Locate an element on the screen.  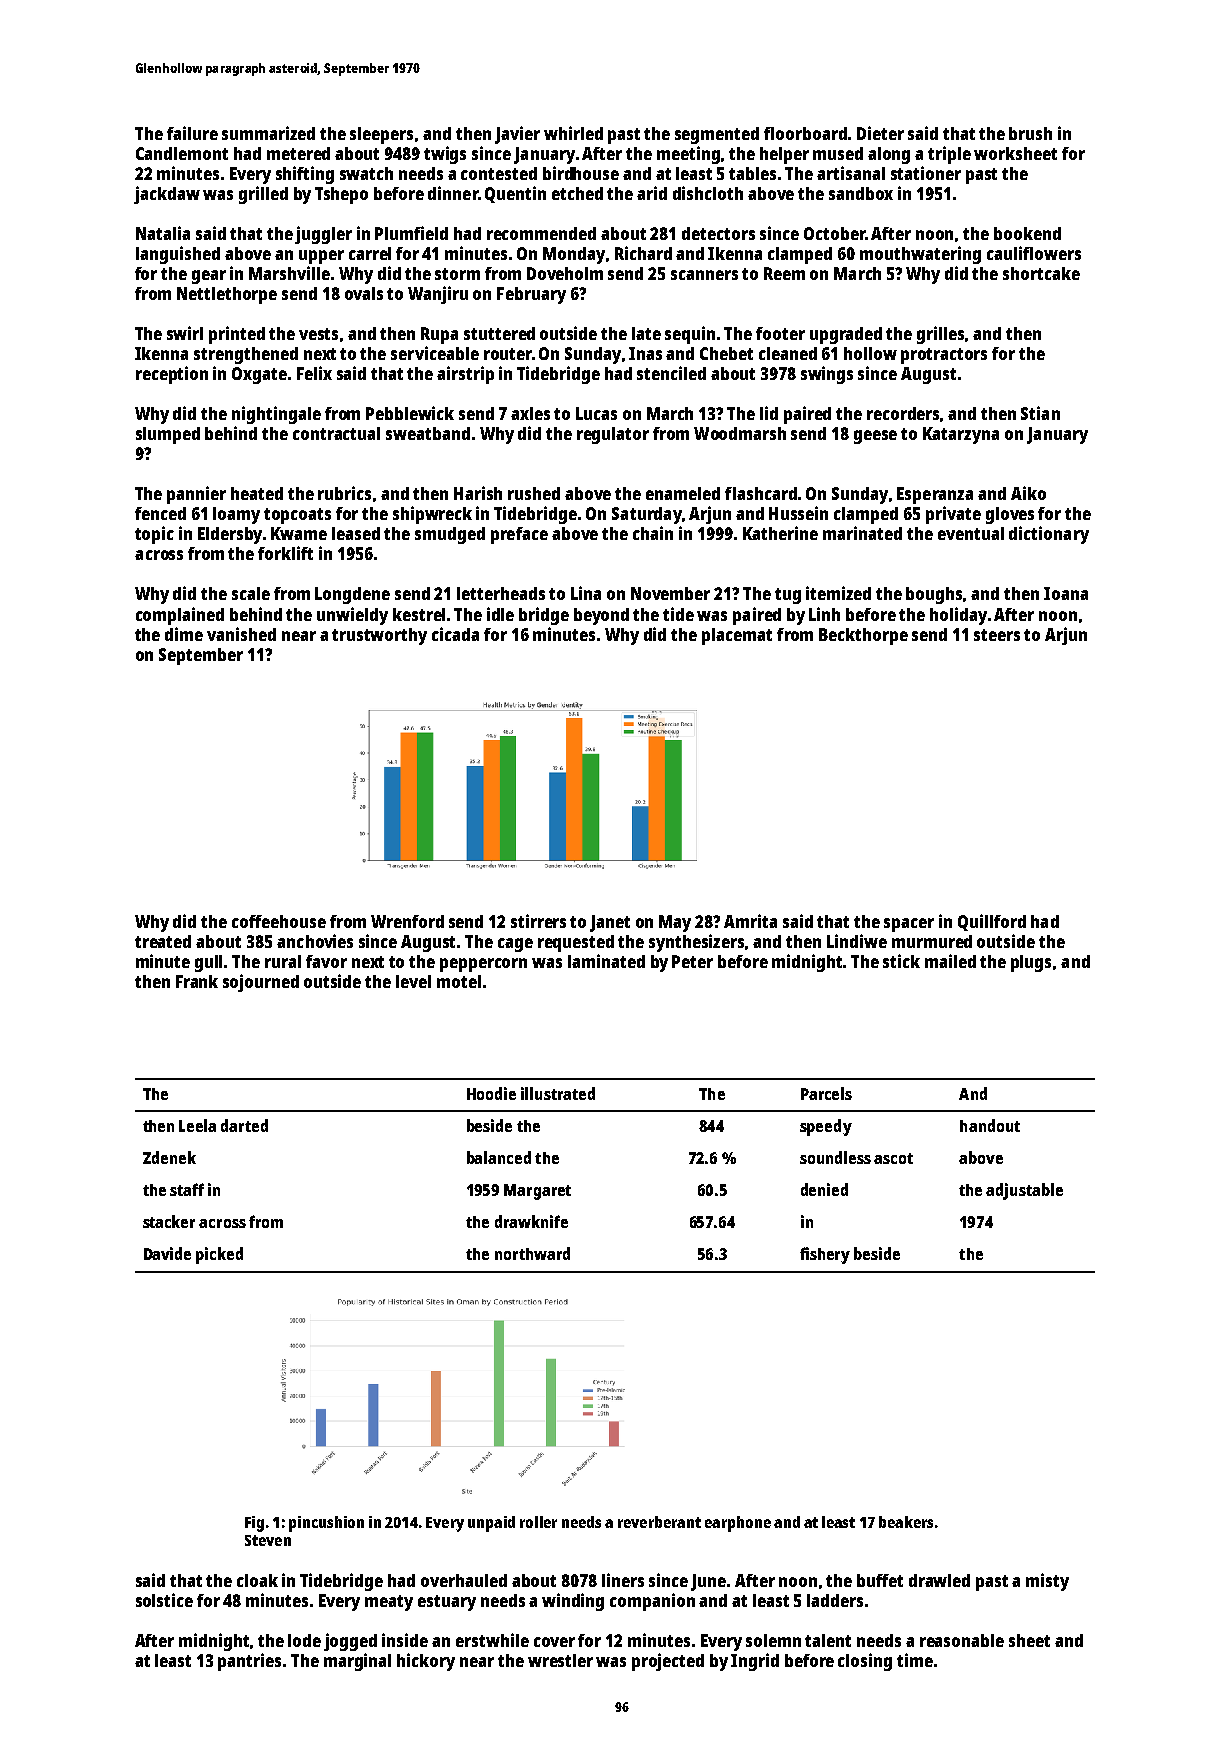
mouthwatering is located at coordinates (920, 255).
